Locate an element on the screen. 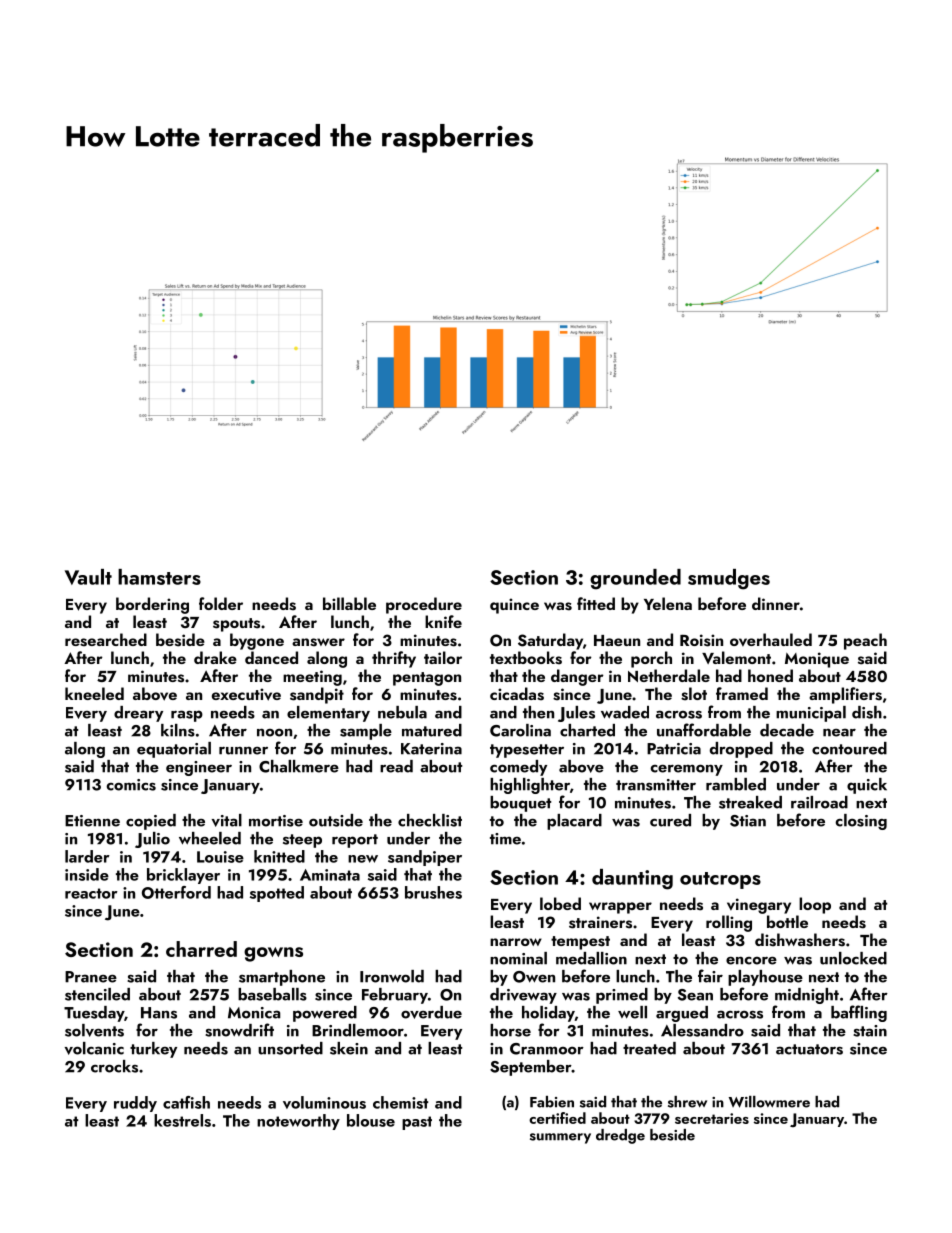 This screenshot has height=1233, width=952. hamsters is located at coordinates (159, 577).
